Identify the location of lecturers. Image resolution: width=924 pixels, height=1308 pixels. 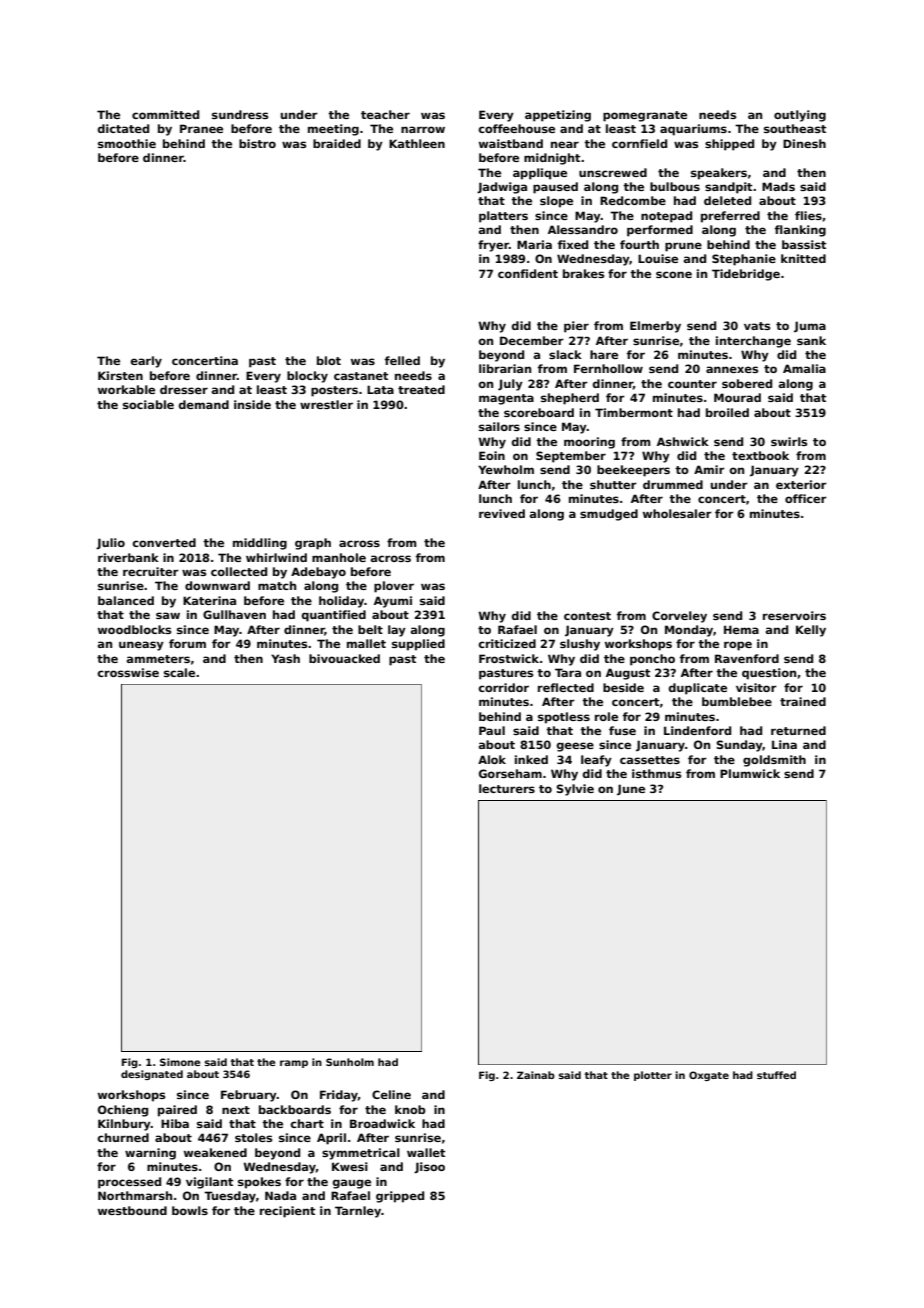
(507, 788).
